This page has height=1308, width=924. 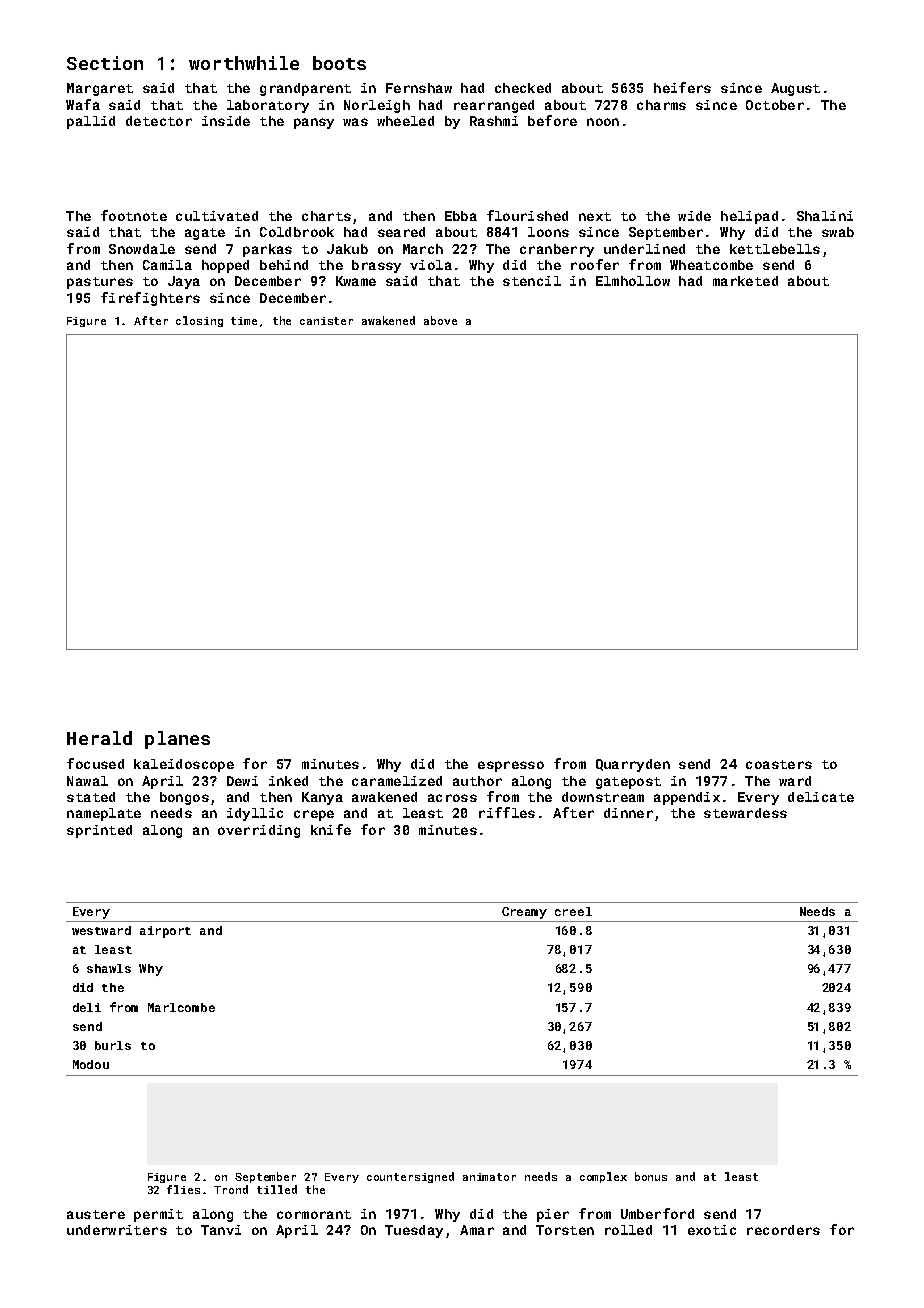 What do you see at coordinates (184, 798) in the page?
I see `bongos` at bounding box center [184, 798].
